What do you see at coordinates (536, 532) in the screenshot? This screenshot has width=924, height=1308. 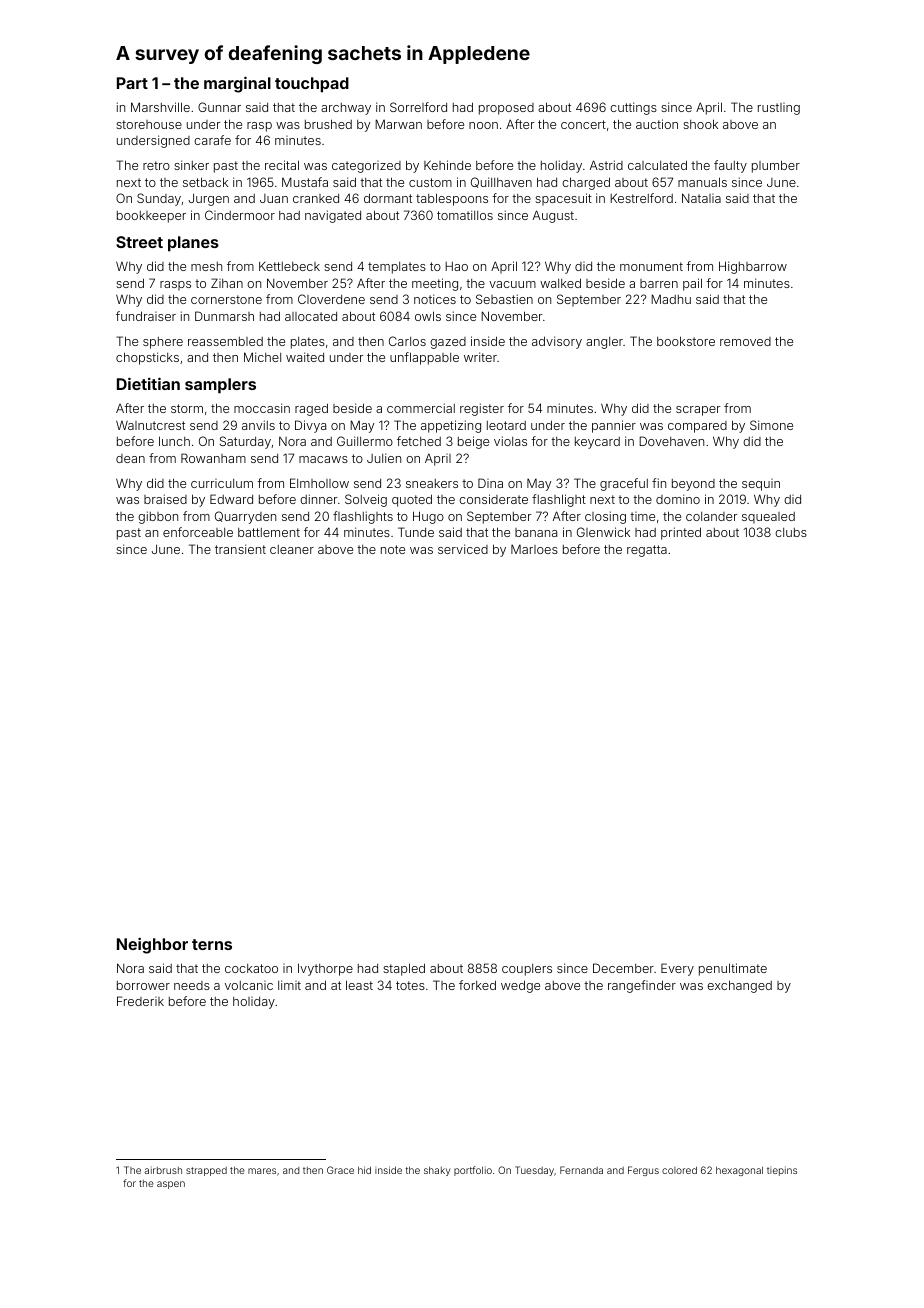 I see `banana` at bounding box center [536, 532].
